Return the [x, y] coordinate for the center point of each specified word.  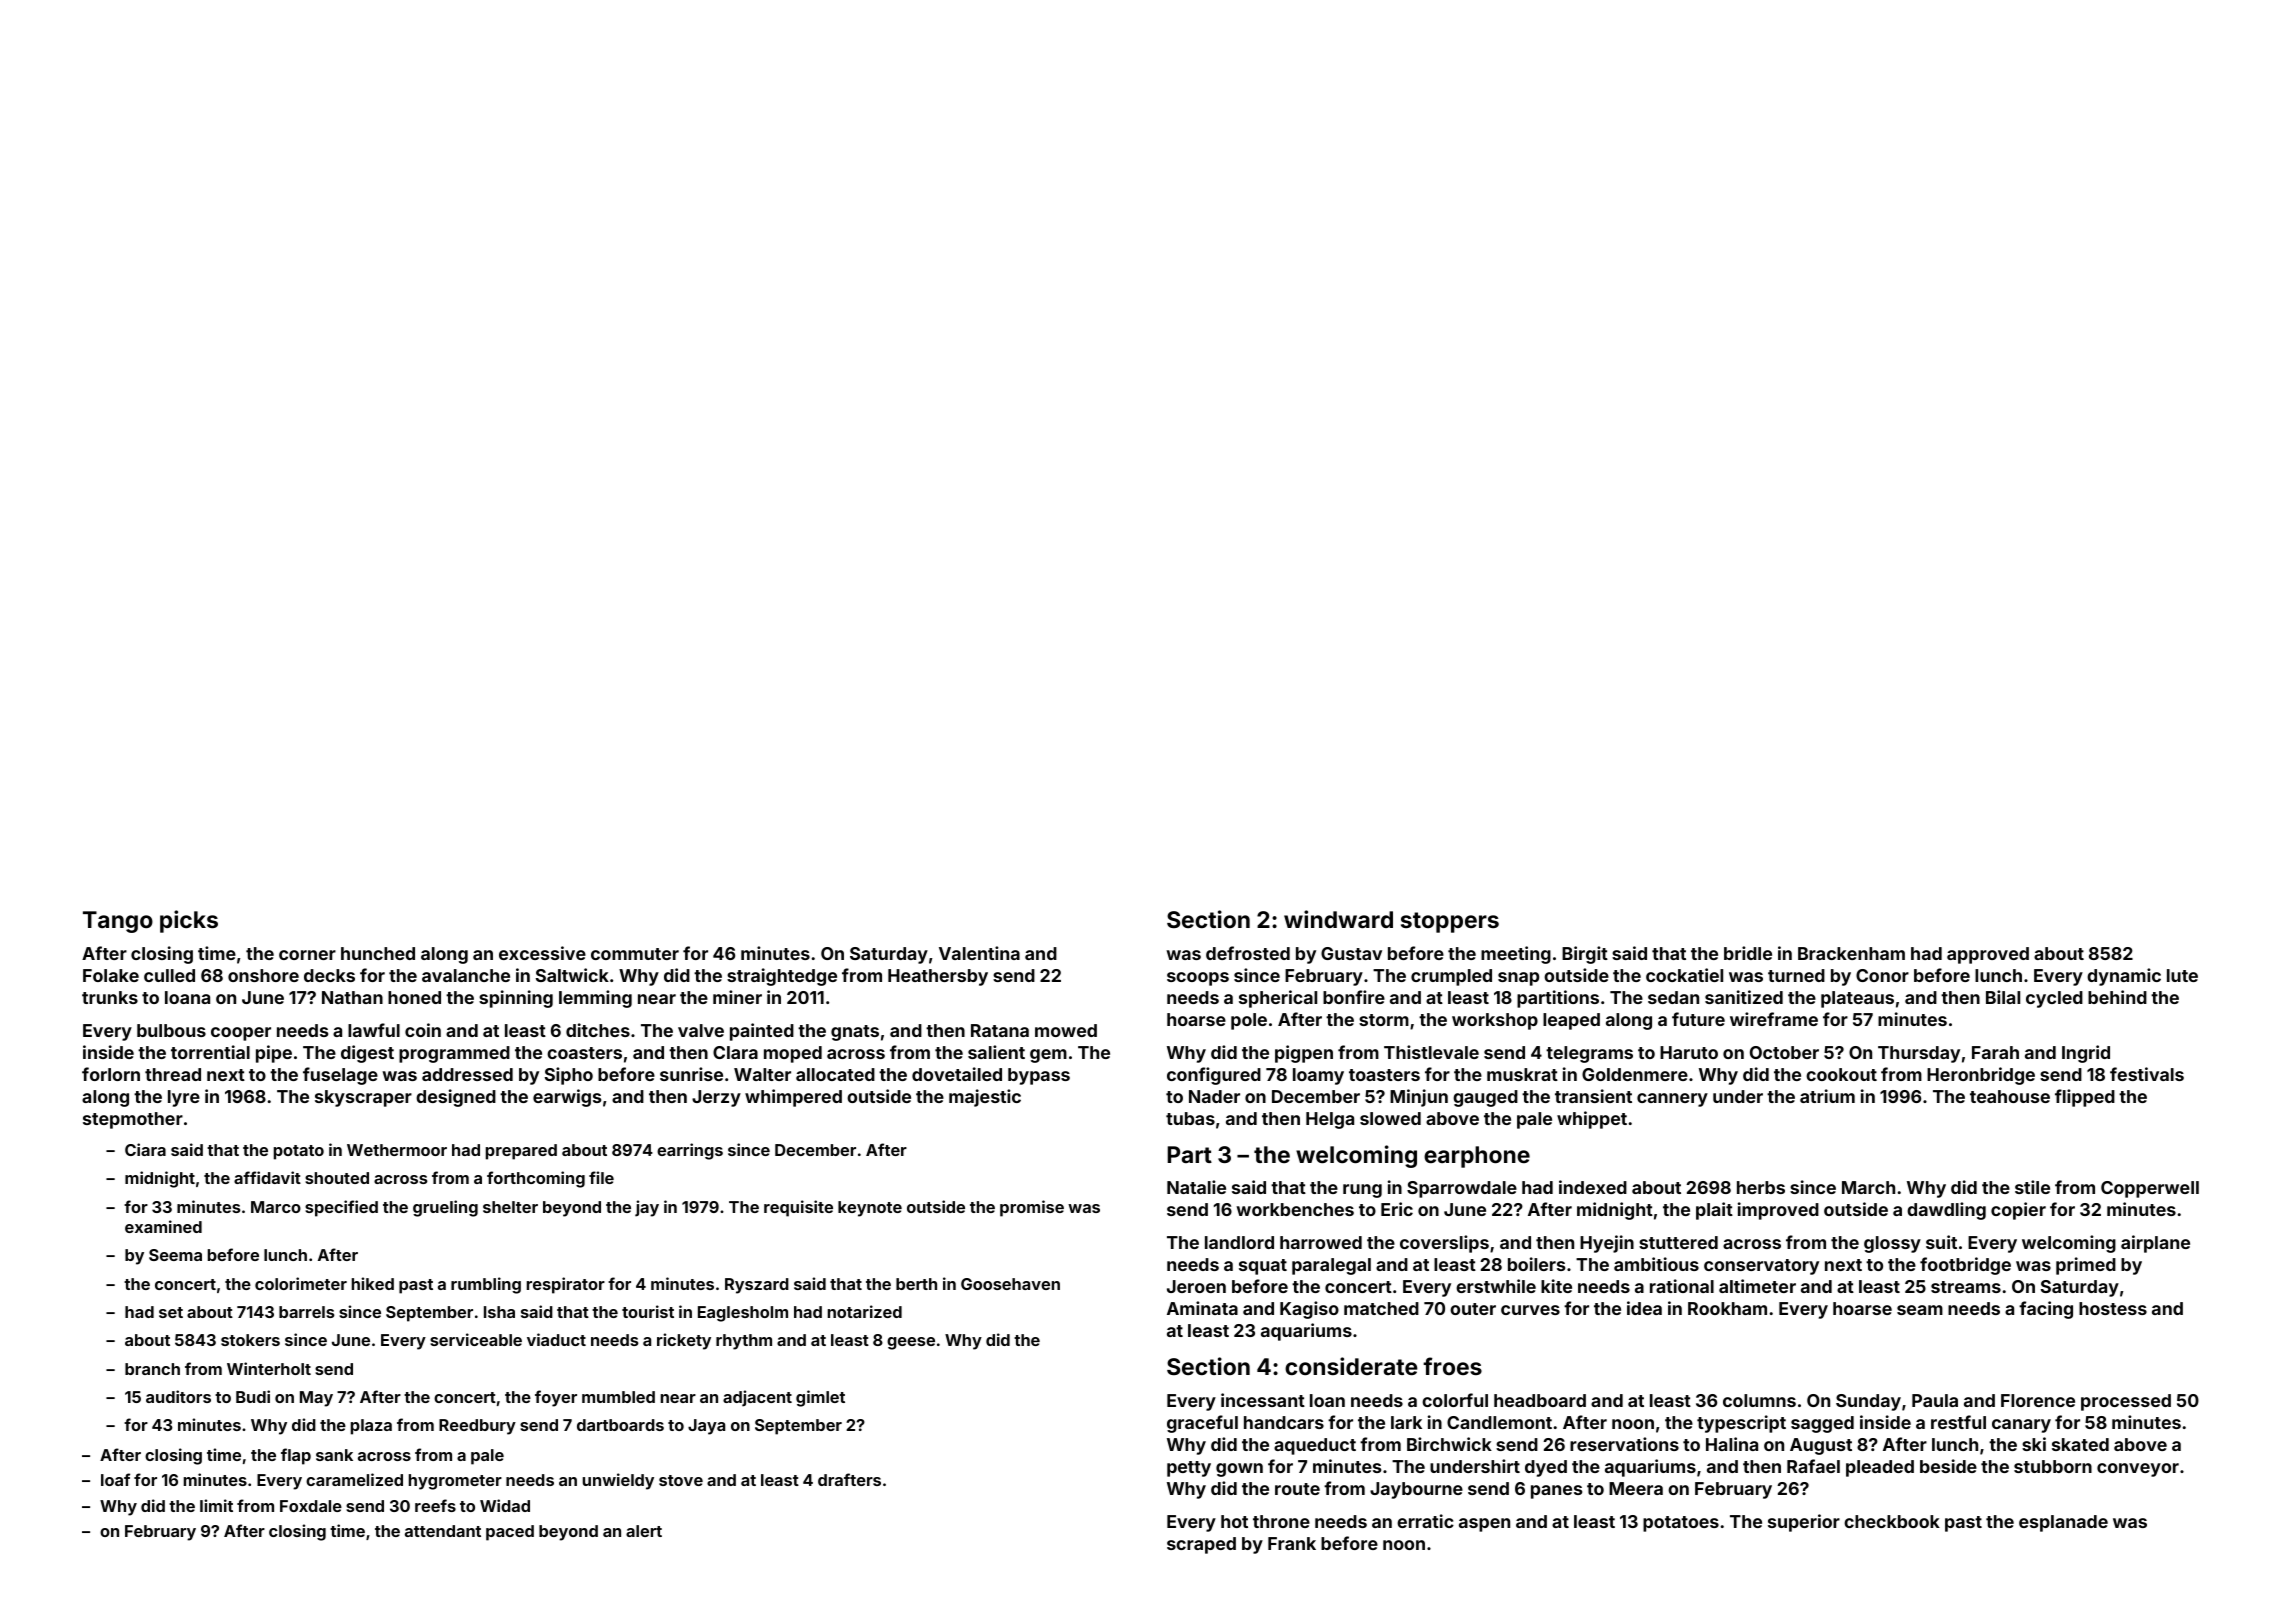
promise [1032, 1208]
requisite [798, 1208]
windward [1338, 919]
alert [644, 1531]
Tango [118, 922]
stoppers [1450, 922]
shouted [337, 1178]
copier [2018, 1211]
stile [2032, 1187]
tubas [1190, 1118]
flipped [2085, 1098]
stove [681, 1480]
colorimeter [301, 1283]
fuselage [340, 1076]
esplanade [2063, 1523]
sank [334, 1455]
